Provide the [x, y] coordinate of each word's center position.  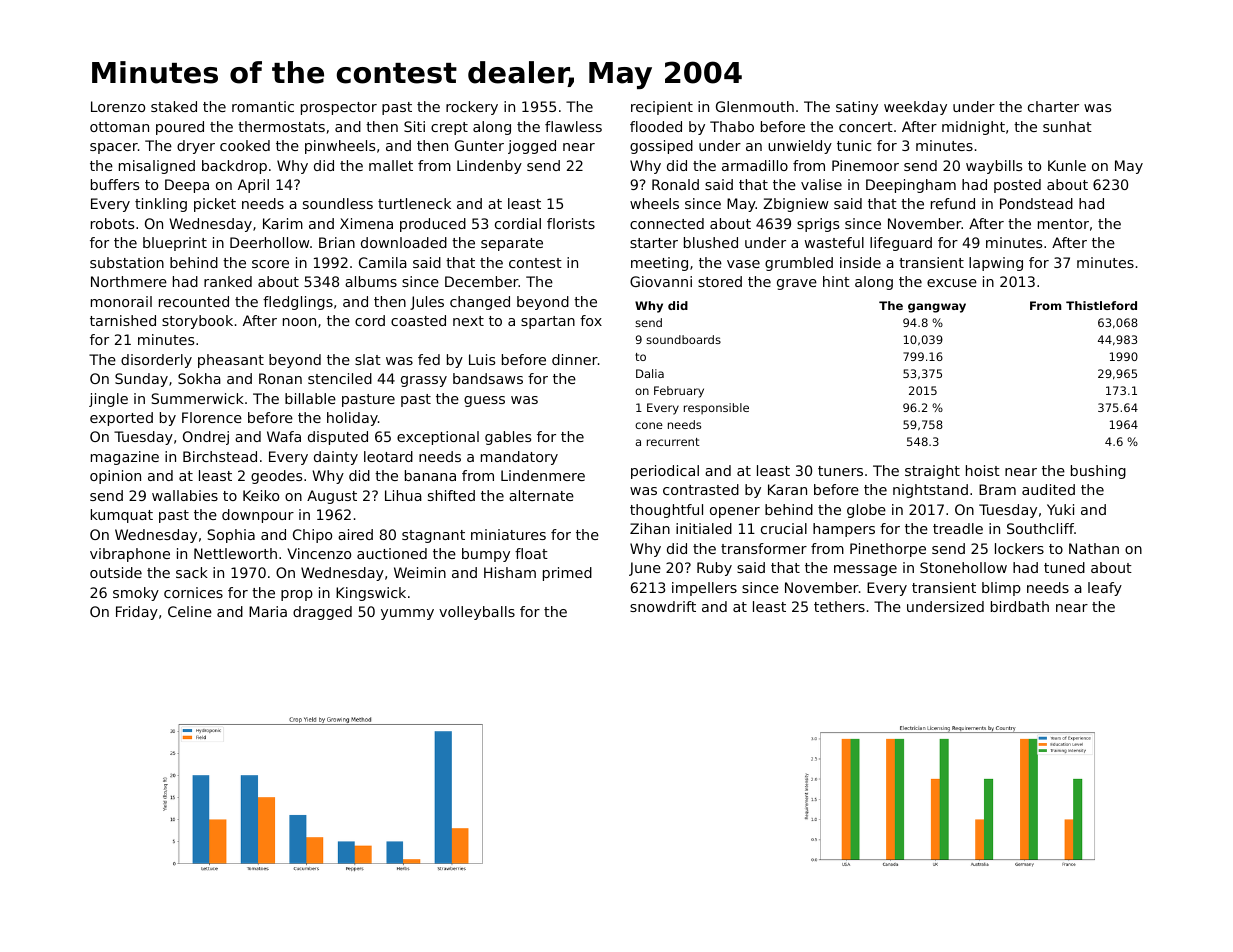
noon [299, 322]
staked [174, 106]
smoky [136, 594]
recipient [662, 108]
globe [866, 511]
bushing [1098, 472]
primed [567, 574]
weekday [915, 108]
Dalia [650, 373]
